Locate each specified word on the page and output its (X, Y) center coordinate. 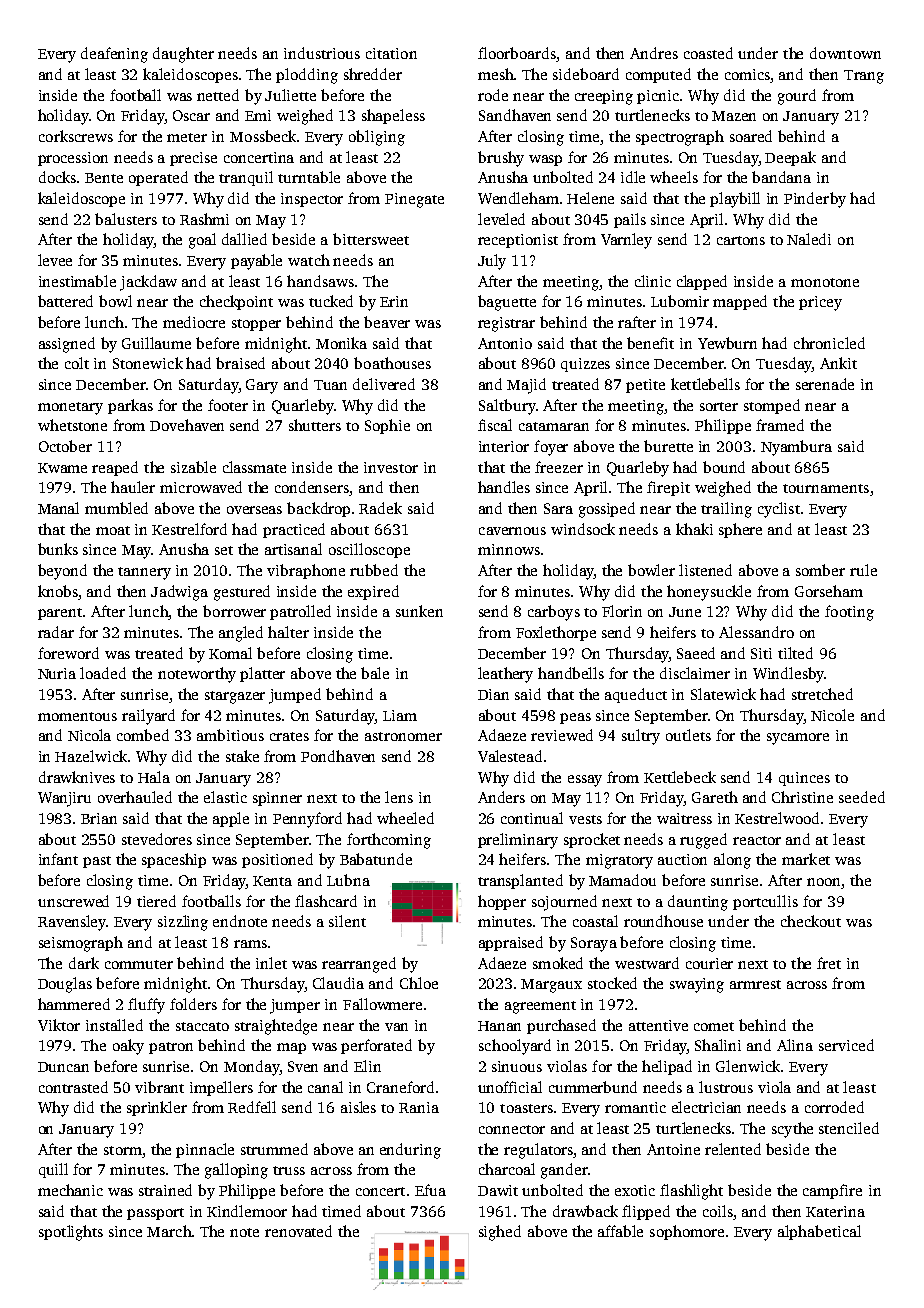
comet (714, 1026)
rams (250, 944)
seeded (862, 797)
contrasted (73, 1087)
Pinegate (414, 200)
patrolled (300, 612)
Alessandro (756, 632)
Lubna (348, 880)
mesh (496, 74)
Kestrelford (189, 529)
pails (630, 220)
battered (65, 301)
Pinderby (815, 200)
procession (73, 159)
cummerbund (593, 1087)
